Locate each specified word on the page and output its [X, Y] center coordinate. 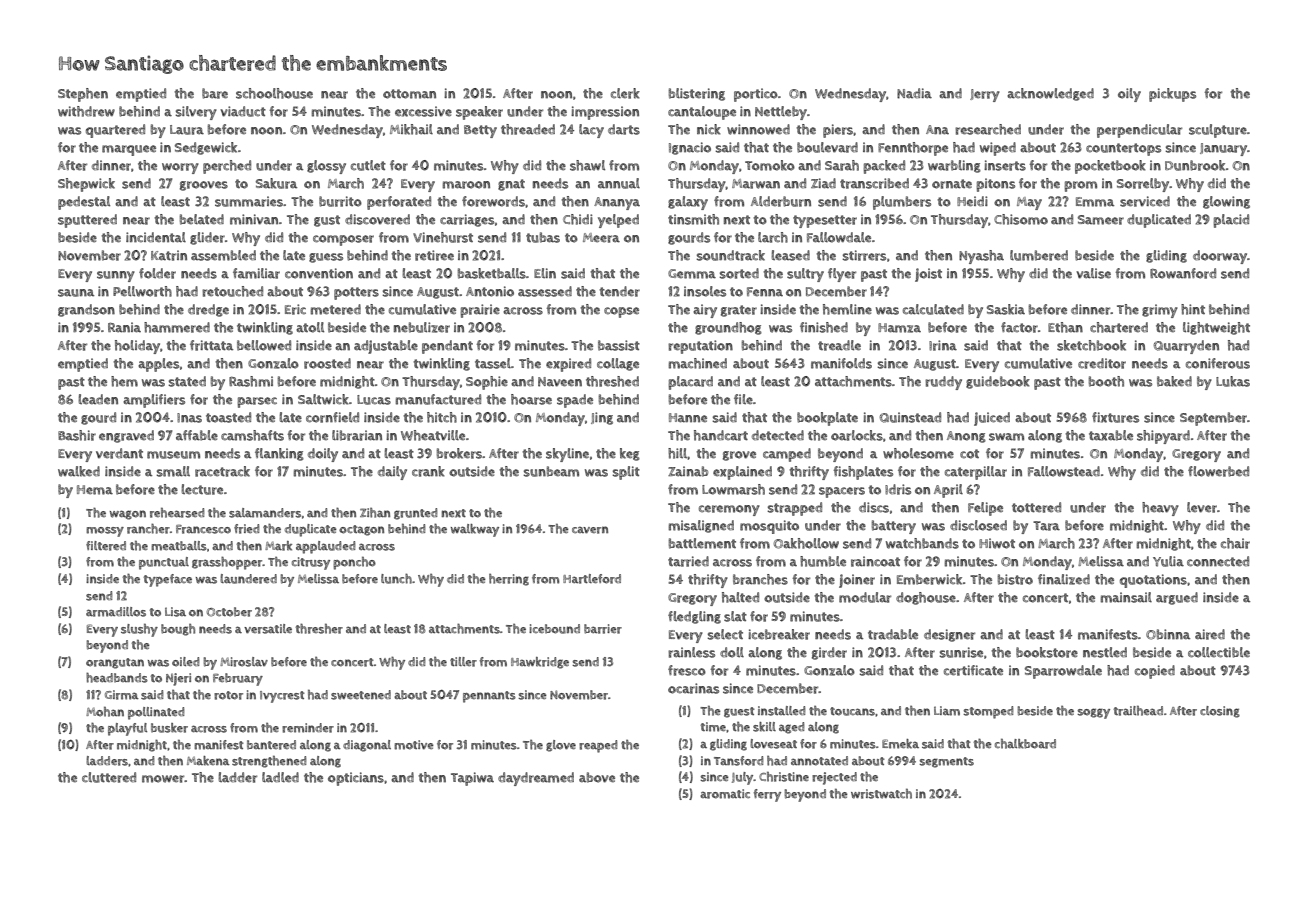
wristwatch [881, 794]
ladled [280, 777]
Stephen [83, 95]
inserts [1005, 165]
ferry [767, 795]
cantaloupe [702, 113]
